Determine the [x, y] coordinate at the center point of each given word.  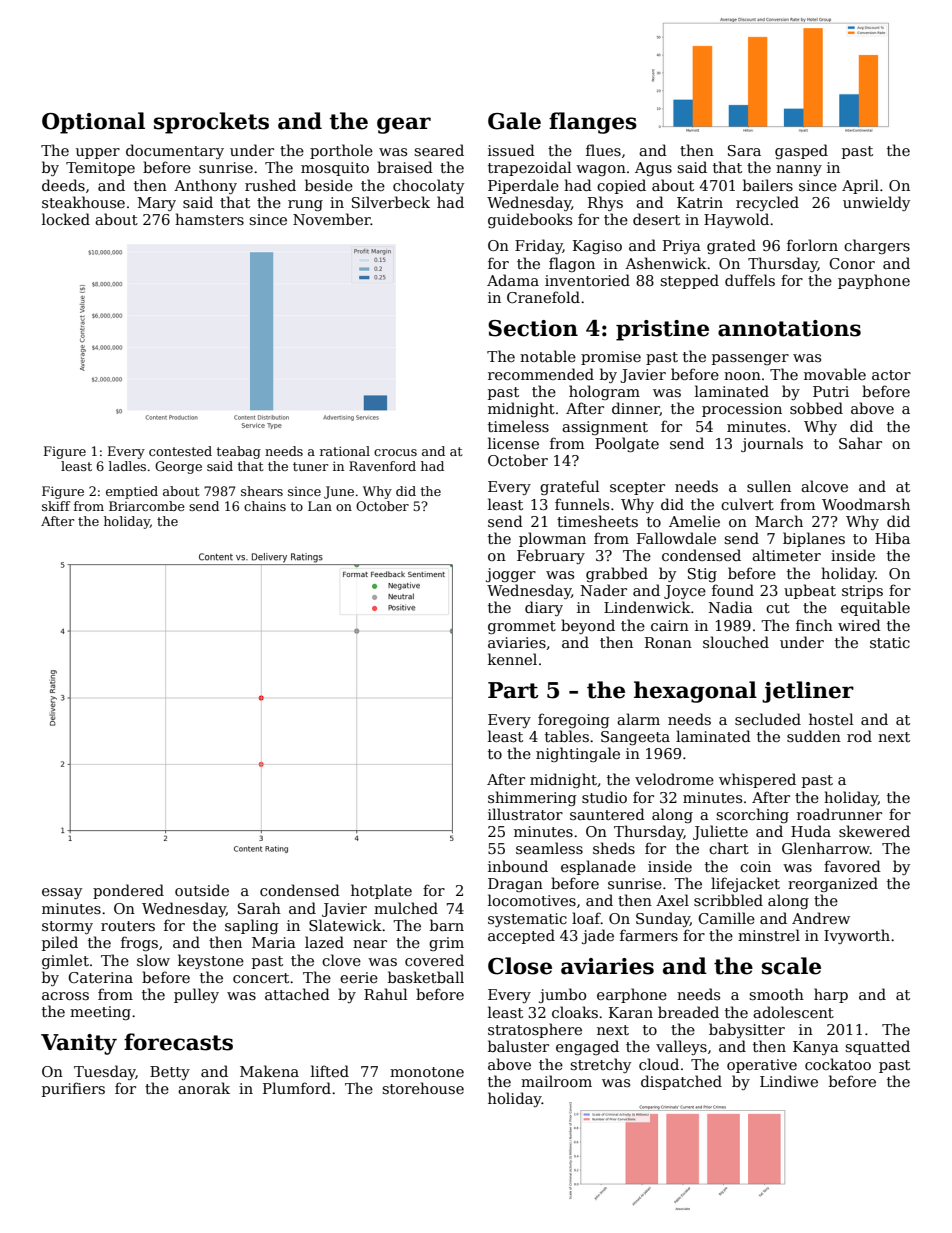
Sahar [860, 443]
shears [262, 491]
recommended [541, 374]
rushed [270, 185]
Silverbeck [391, 202]
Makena [269, 1071]
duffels [750, 280]
